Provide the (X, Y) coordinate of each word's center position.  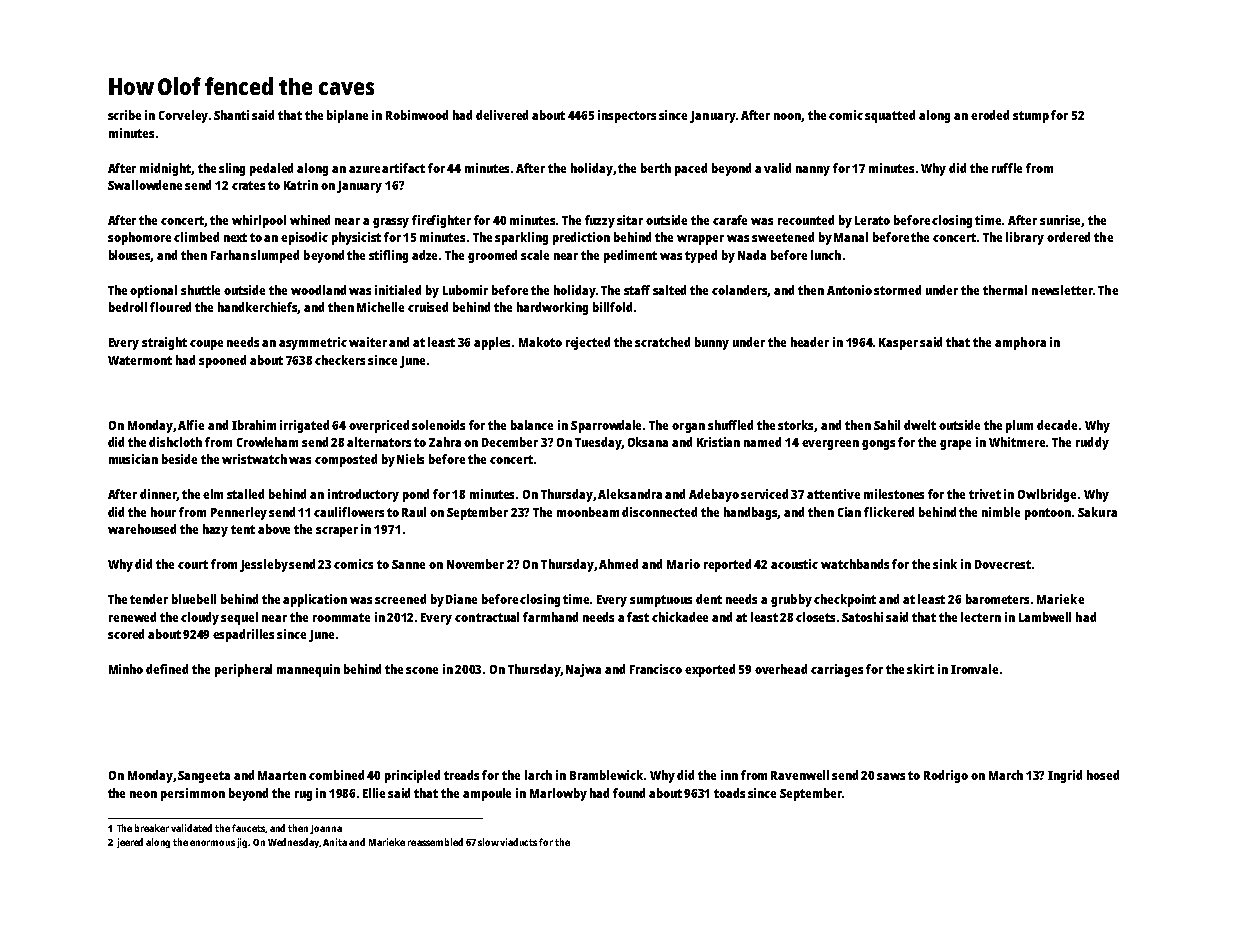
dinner (158, 495)
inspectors (627, 116)
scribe (124, 115)
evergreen (830, 445)
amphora (1020, 343)
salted (669, 290)
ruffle (1007, 168)
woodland (318, 290)
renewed (132, 617)
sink (945, 564)
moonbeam (588, 512)
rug (303, 796)
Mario (683, 564)
